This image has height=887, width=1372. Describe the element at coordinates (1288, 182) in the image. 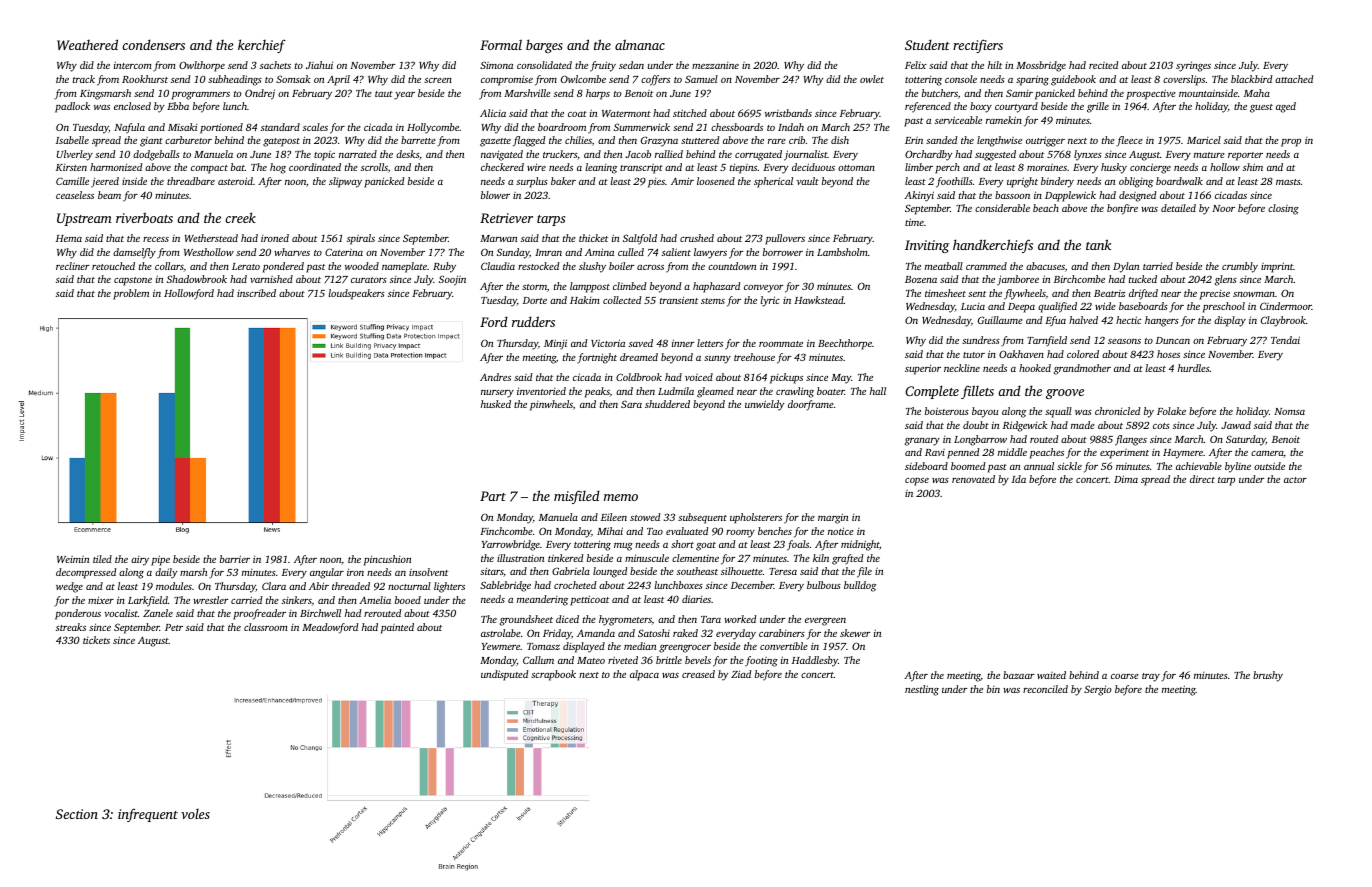

I see `masts` at that location.
